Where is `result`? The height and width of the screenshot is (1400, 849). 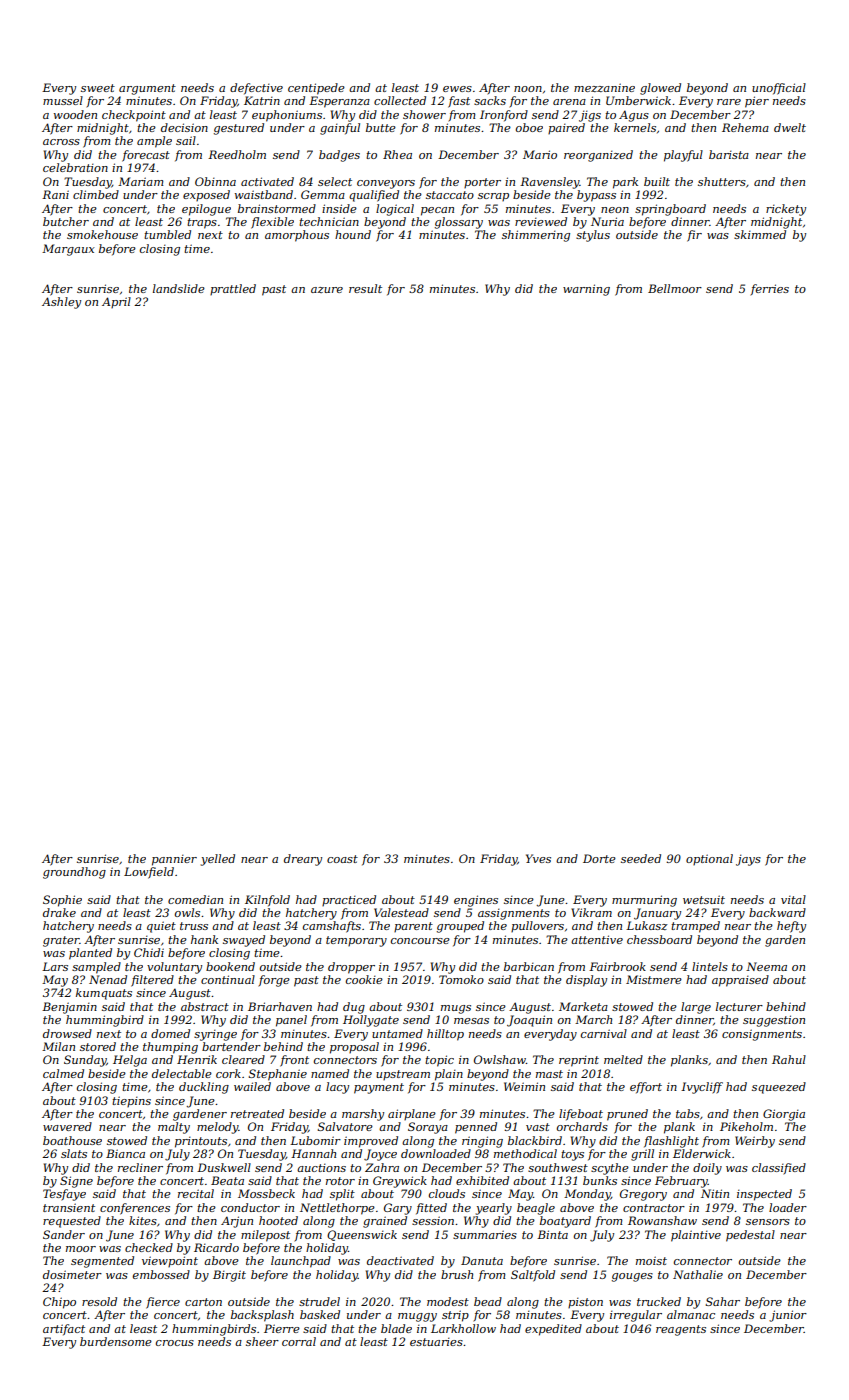 result is located at coordinates (365, 288).
